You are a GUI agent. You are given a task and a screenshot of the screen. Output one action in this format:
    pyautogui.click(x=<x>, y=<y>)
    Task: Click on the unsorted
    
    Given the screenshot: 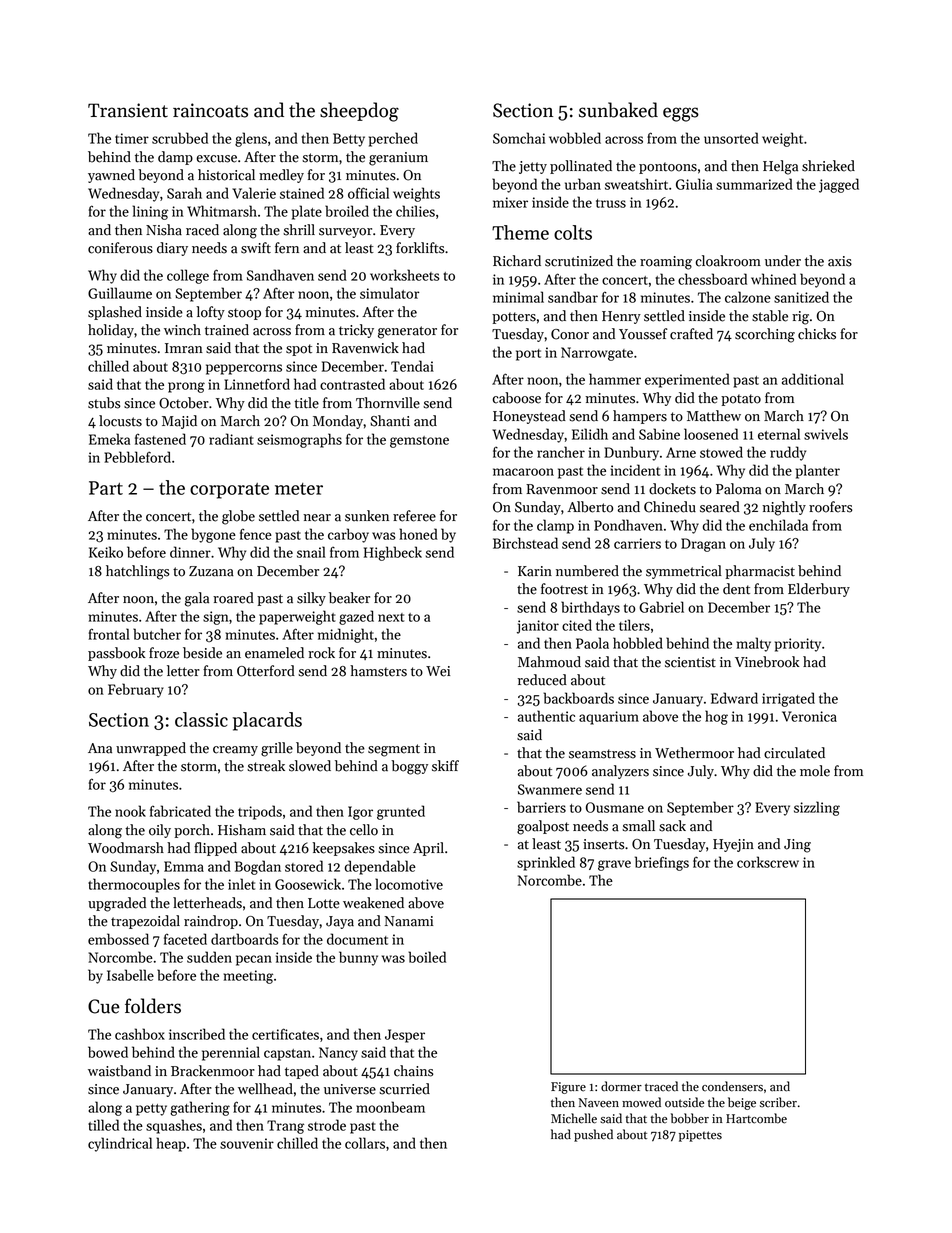 What is the action you would take?
    pyautogui.click(x=731, y=138)
